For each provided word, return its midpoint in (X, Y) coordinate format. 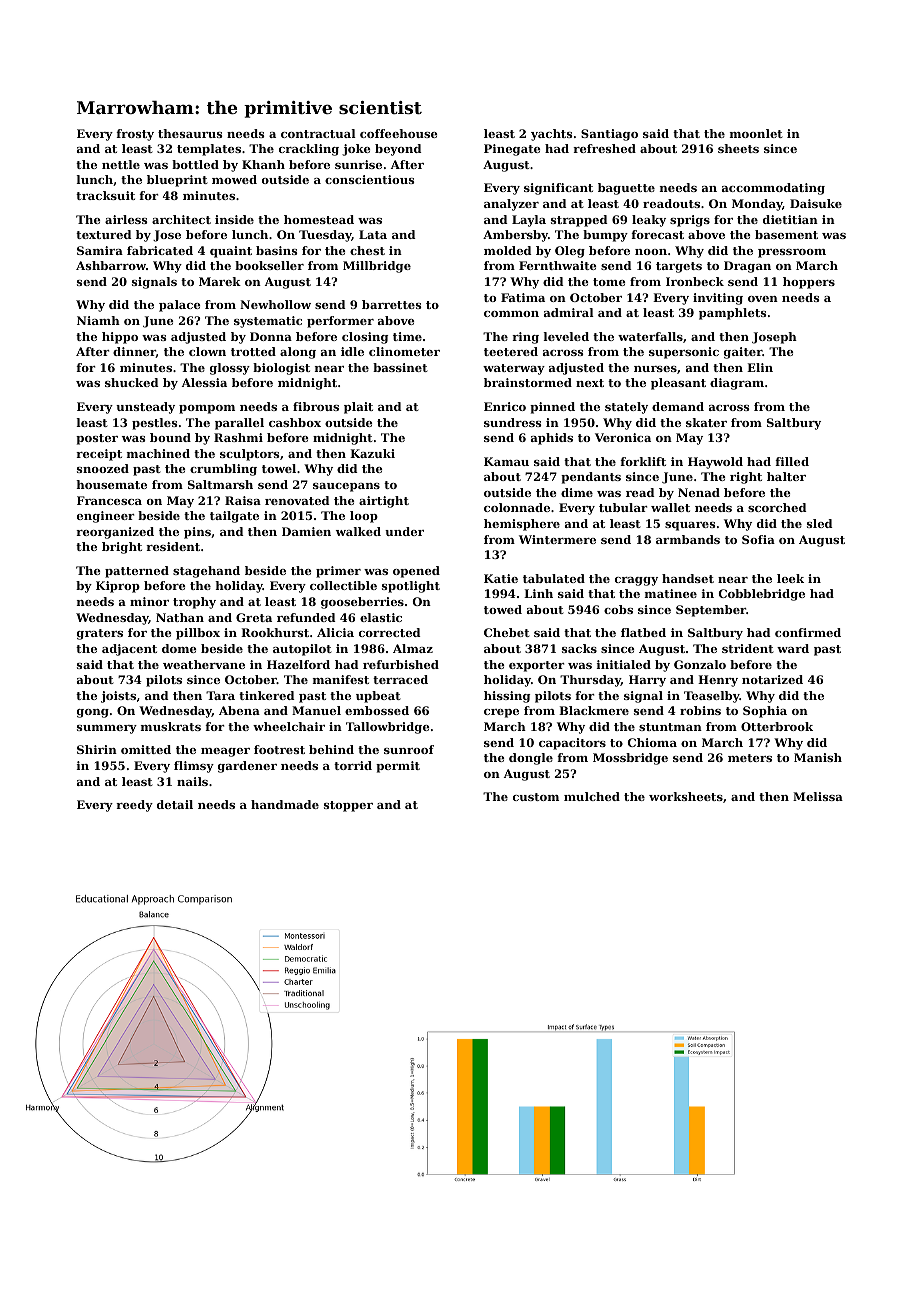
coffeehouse (399, 133)
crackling (309, 150)
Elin (760, 367)
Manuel (316, 710)
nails (192, 781)
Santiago (609, 135)
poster (97, 439)
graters (100, 634)
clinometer (404, 351)
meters (750, 758)
